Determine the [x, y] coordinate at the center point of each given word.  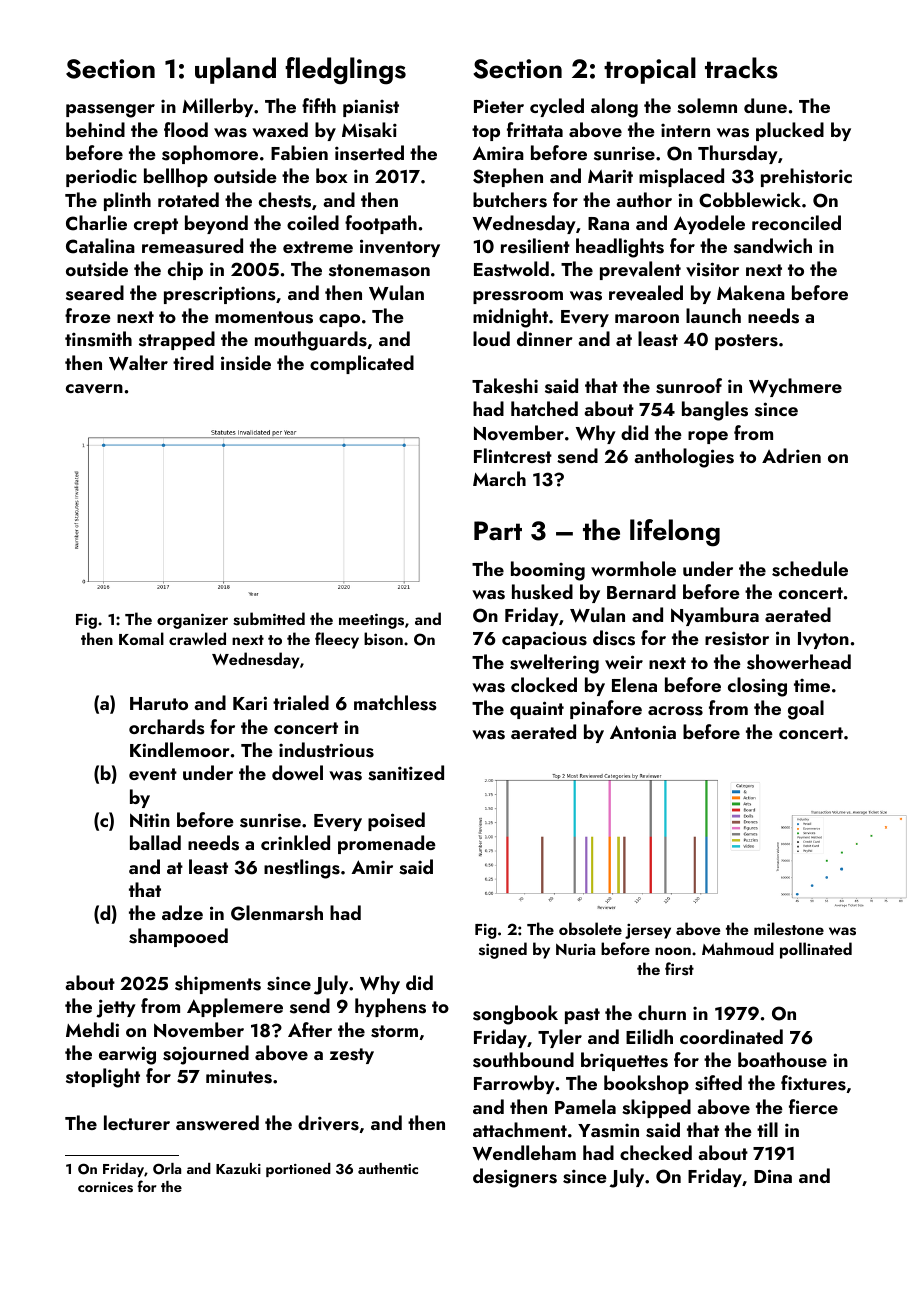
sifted [718, 1083]
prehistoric [806, 177]
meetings [371, 621]
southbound [523, 1060]
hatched [544, 408]
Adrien [791, 455]
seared [95, 293]
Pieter [499, 106]
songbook [515, 1015]
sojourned [206, 1055]
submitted [269, 619]
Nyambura [715, 616]
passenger [110, 111]
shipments [218, 984]
